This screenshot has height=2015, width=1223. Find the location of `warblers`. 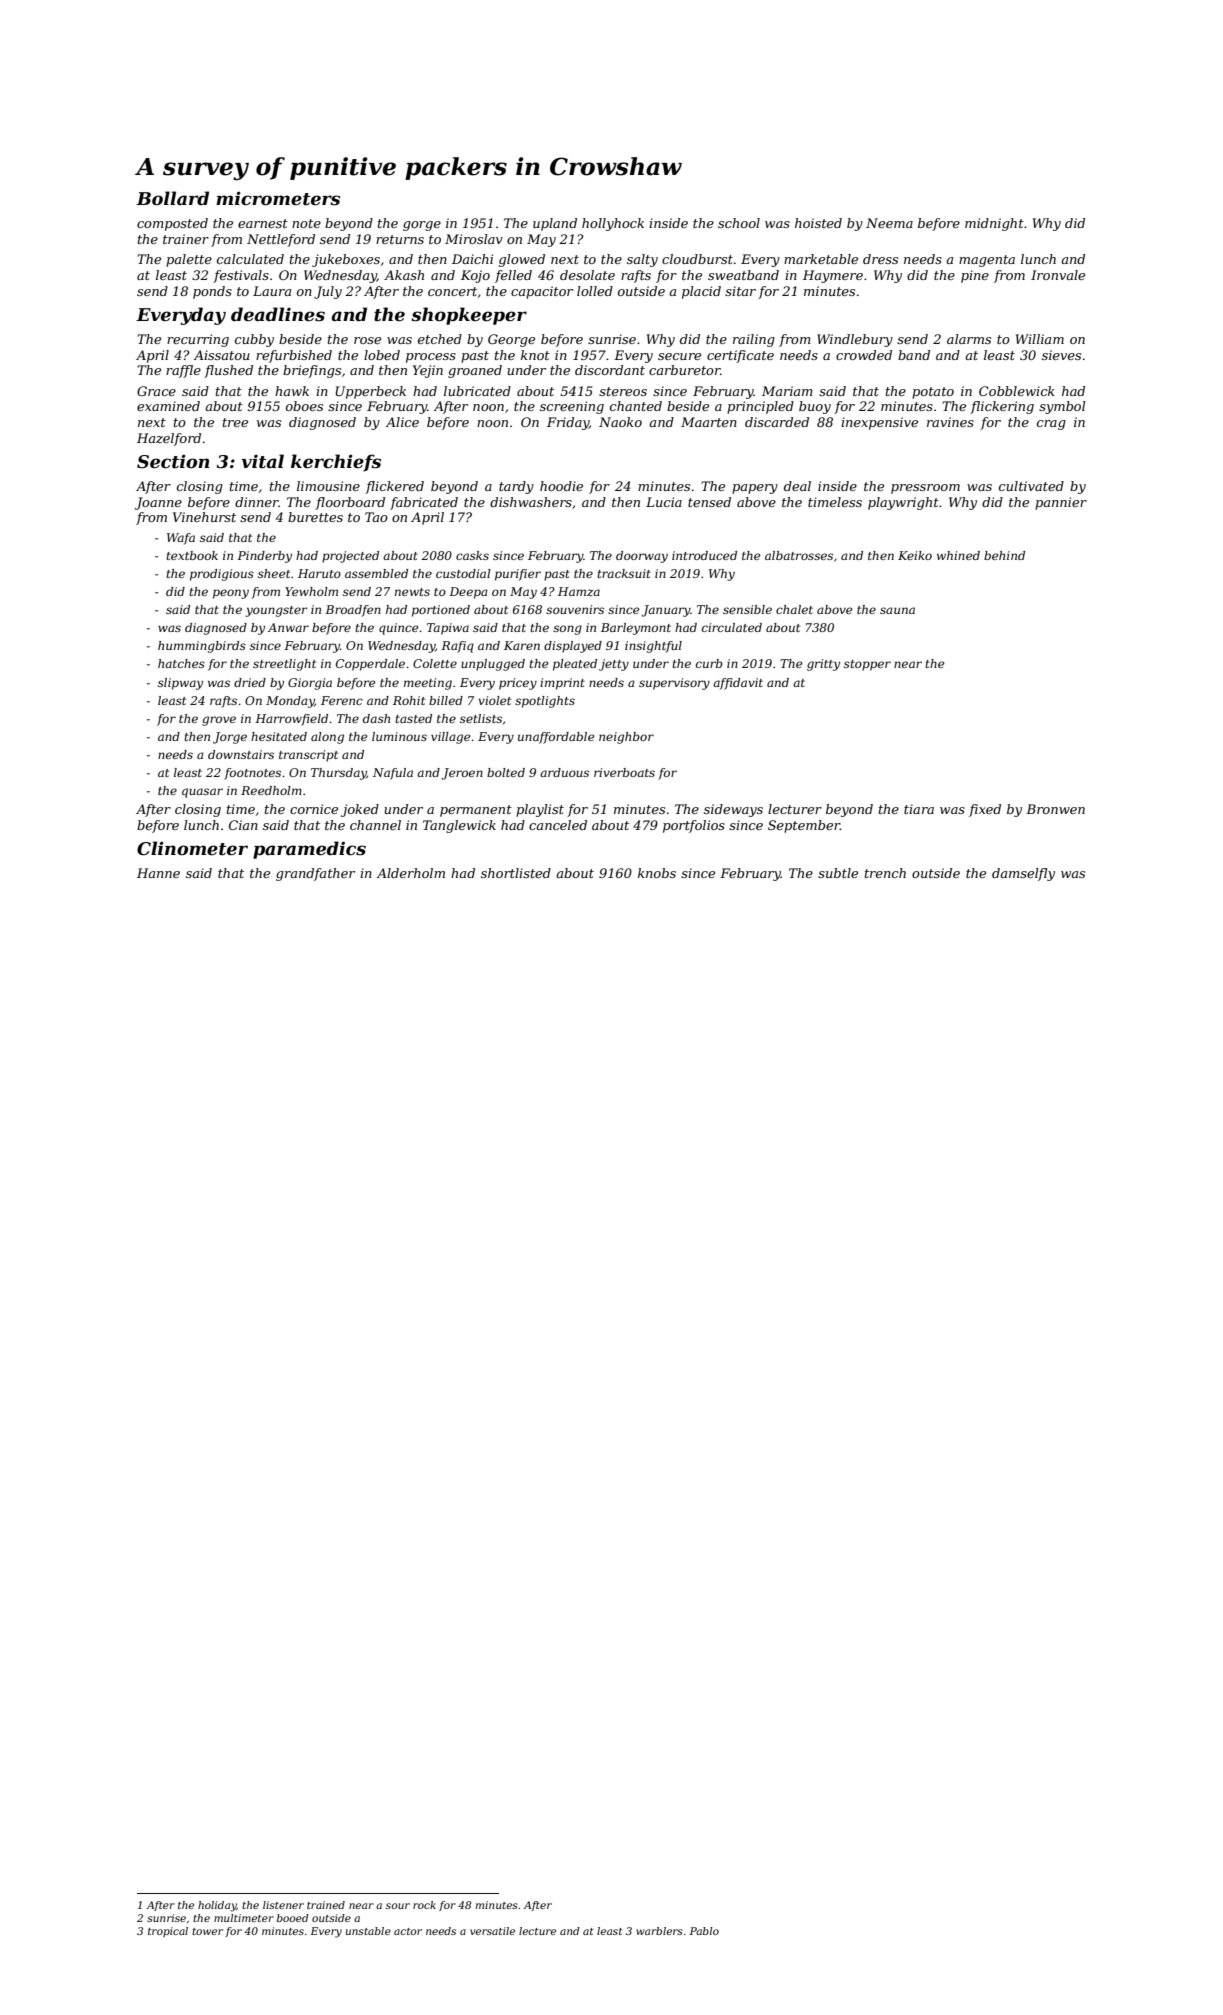

warblers is located at coordinates (659, 1931).
